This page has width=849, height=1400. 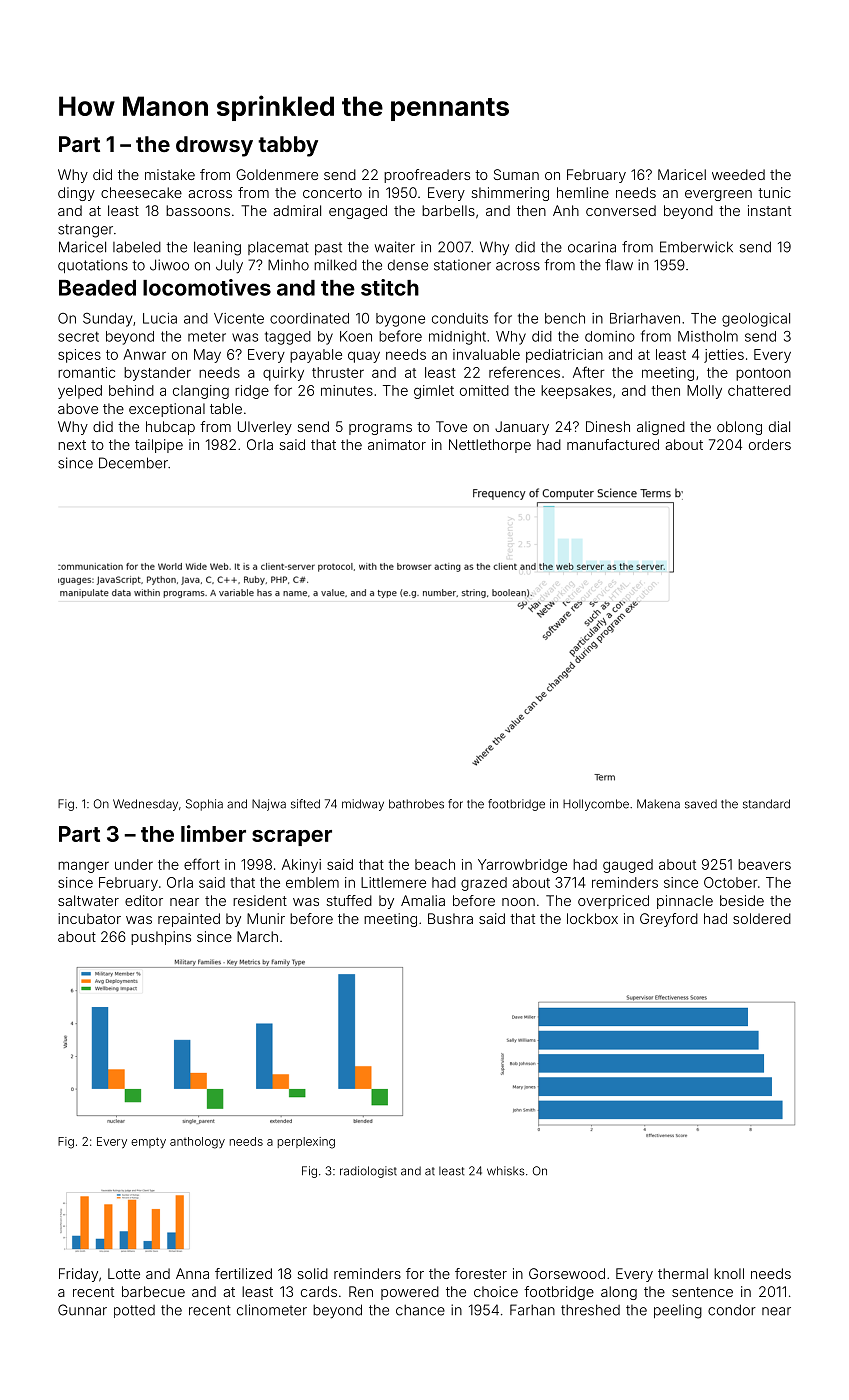 What do you see at coordinates (363, 805) in the page?
I see `midway` at bounding box center [363, 805].
